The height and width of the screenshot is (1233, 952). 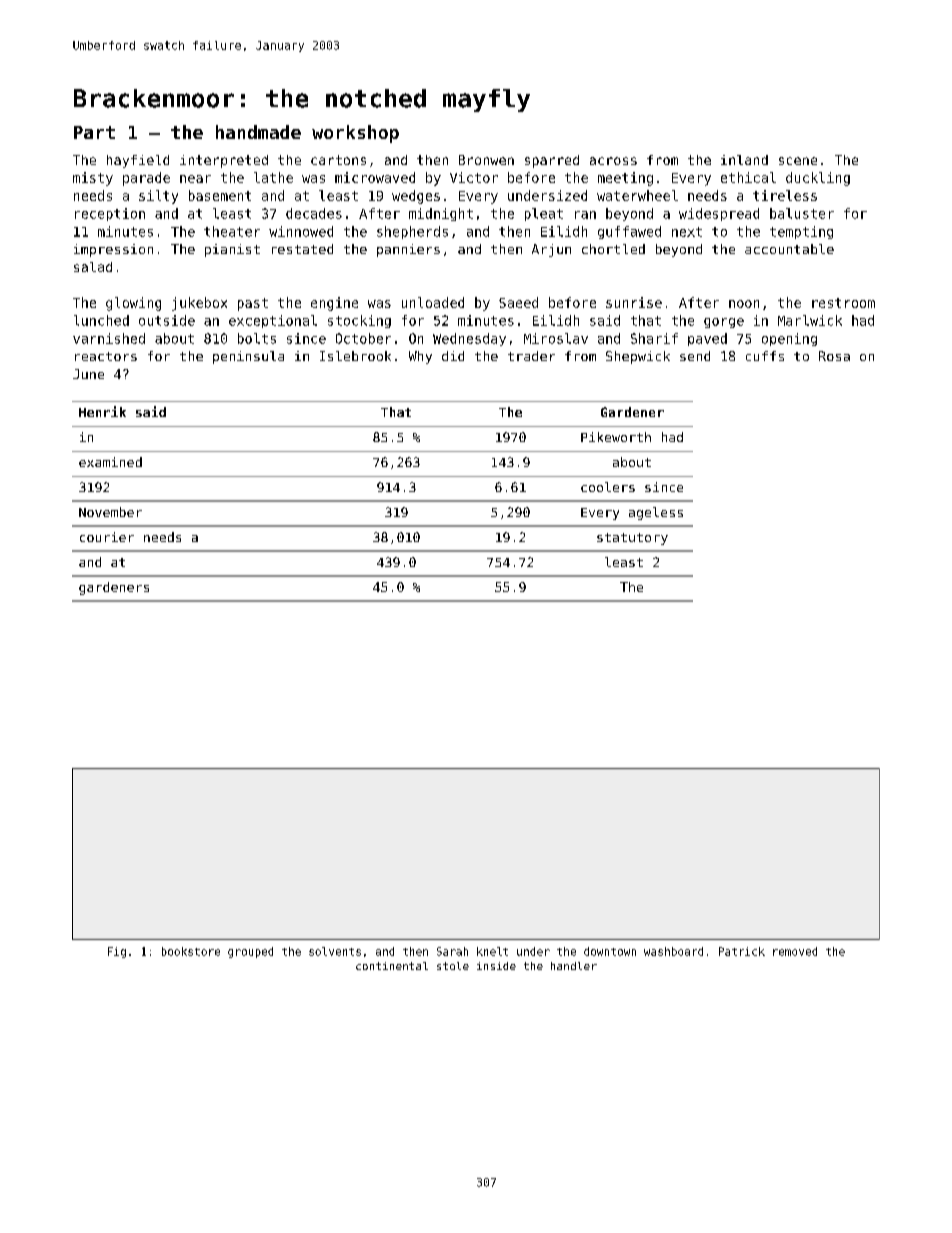 What do you see at coordinates (110, 462) in the screenshot?
I see `examined` at bounding box center [110, 462].
